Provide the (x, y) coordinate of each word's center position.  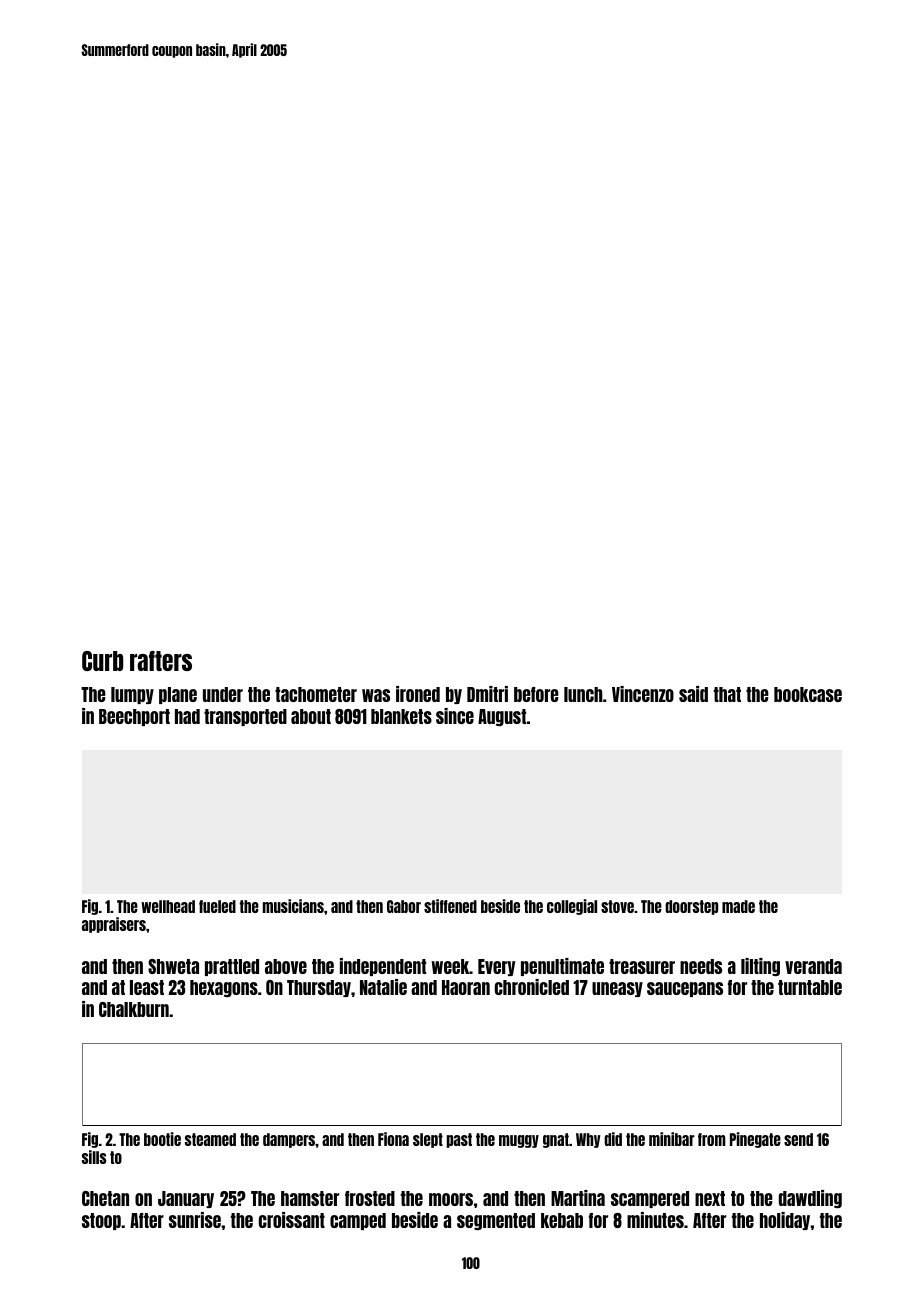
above (286, 966)
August (502, 717)
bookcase (808, 694)
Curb (102, 661)
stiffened (450, 906)
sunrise (195, 1220)
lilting (760, 967)
